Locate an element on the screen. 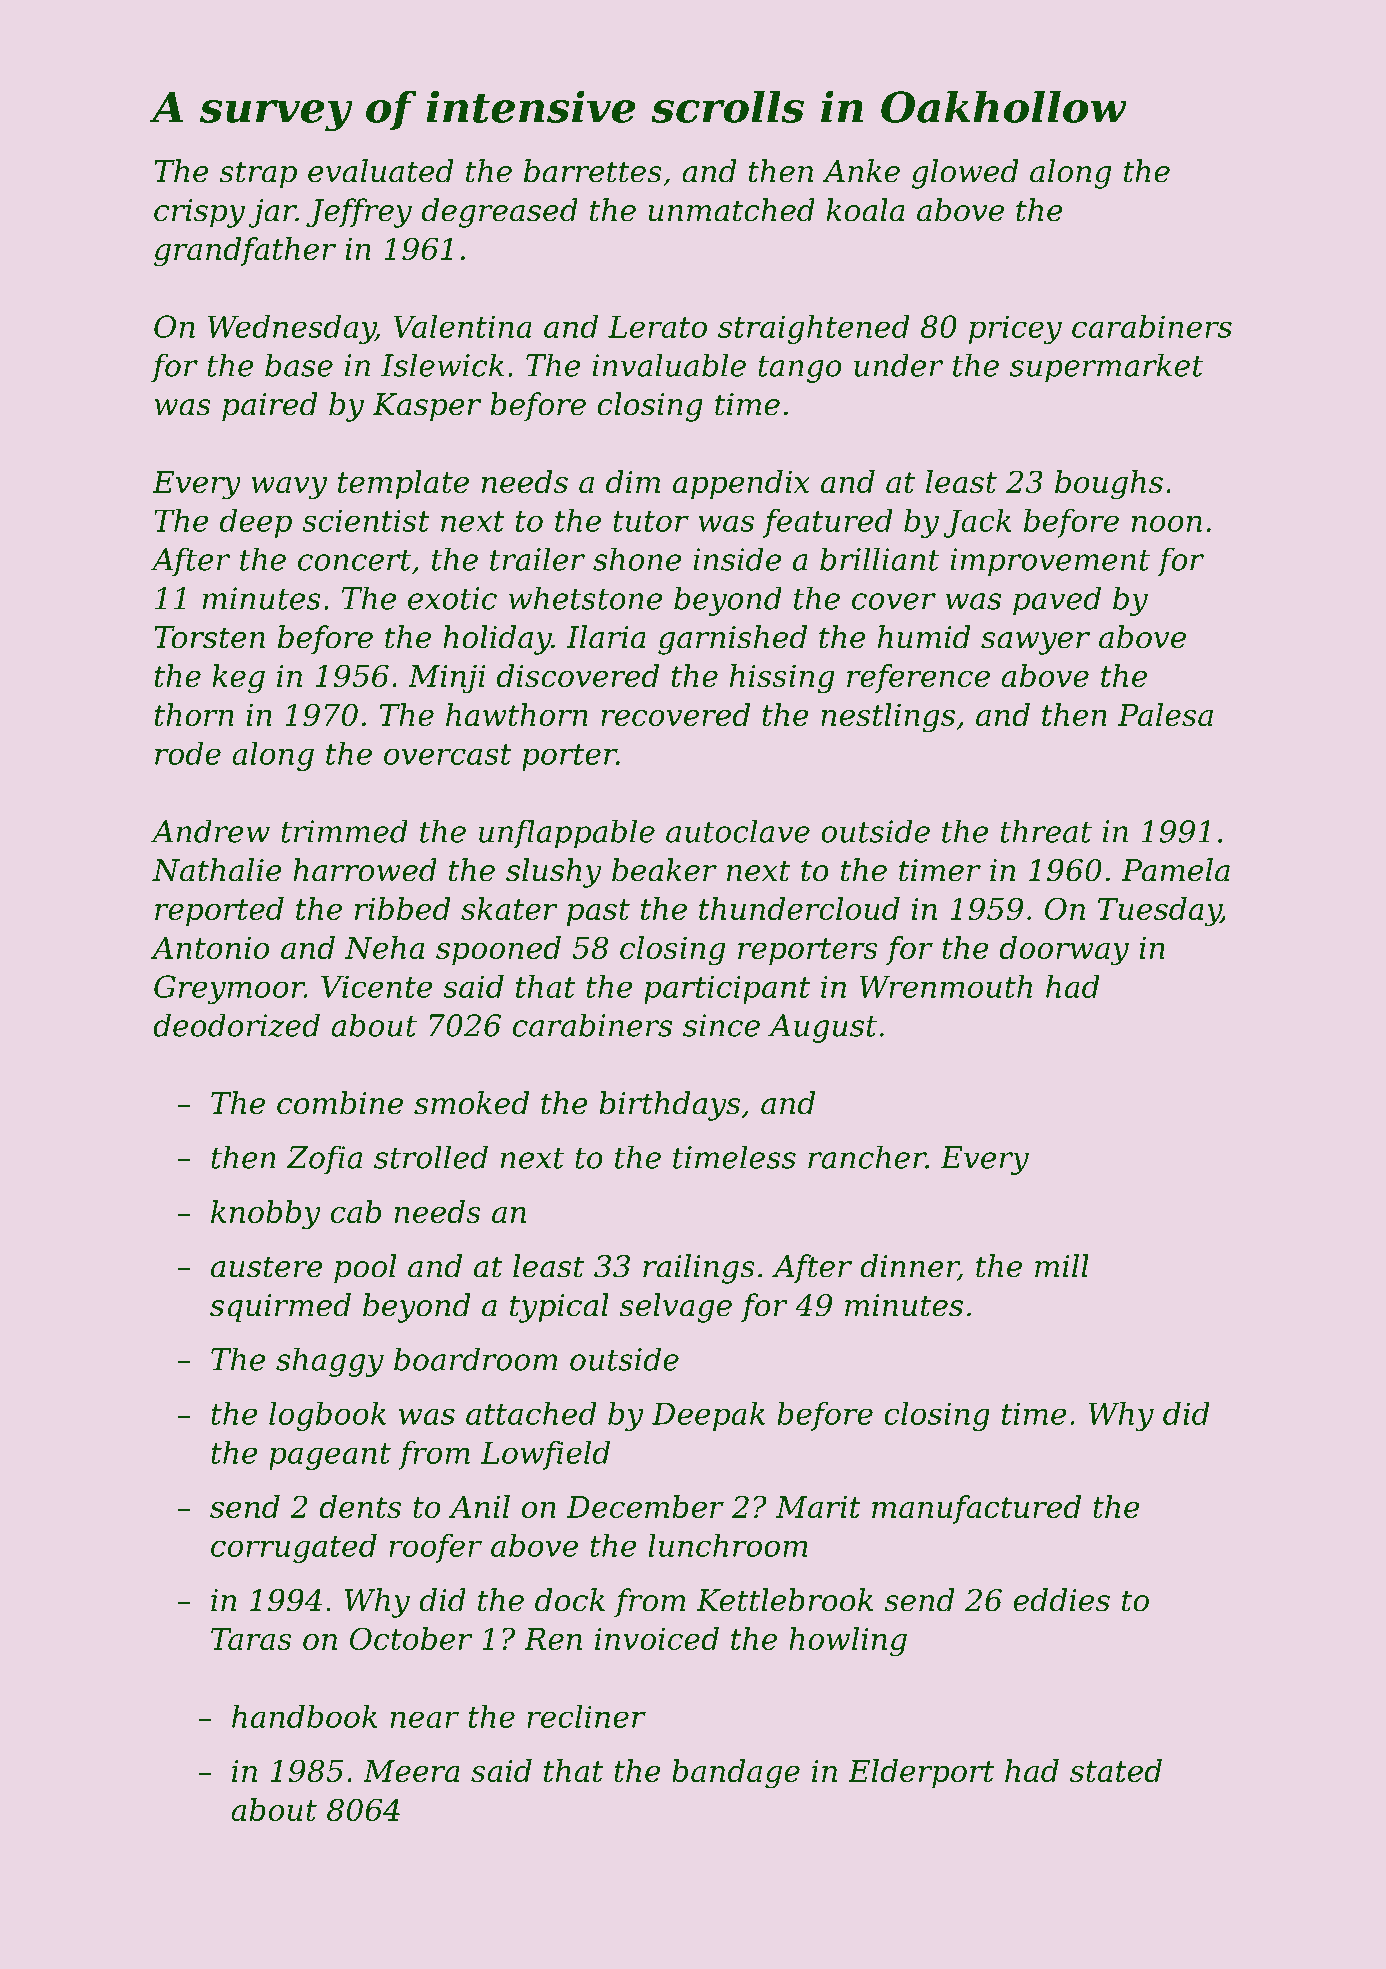 The height and width of the screenshot is (1969, 1386). threat is located at coordinates (1046, 831).
